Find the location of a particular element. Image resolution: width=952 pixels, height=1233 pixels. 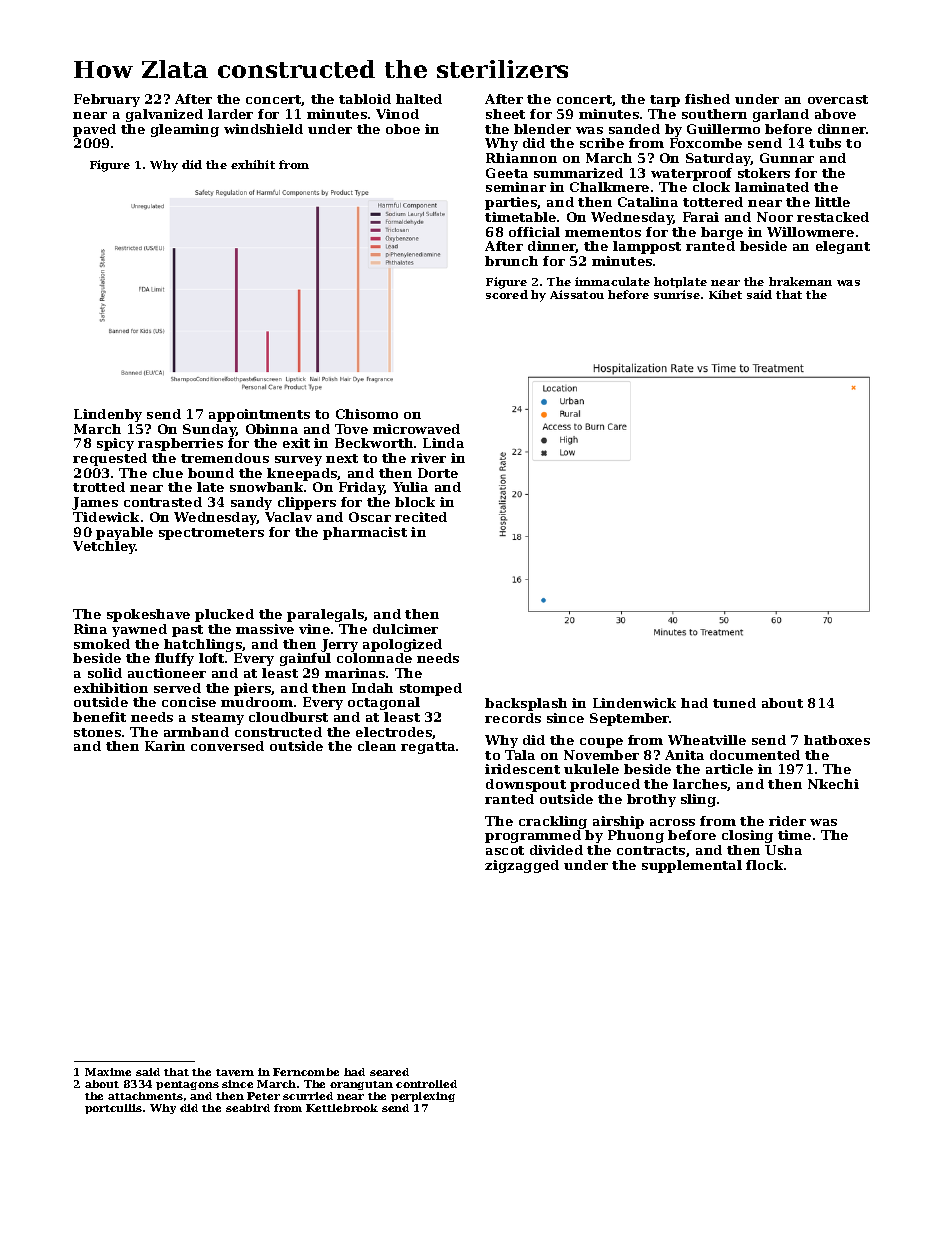

controlled is located at coordinates (426, 1084).
